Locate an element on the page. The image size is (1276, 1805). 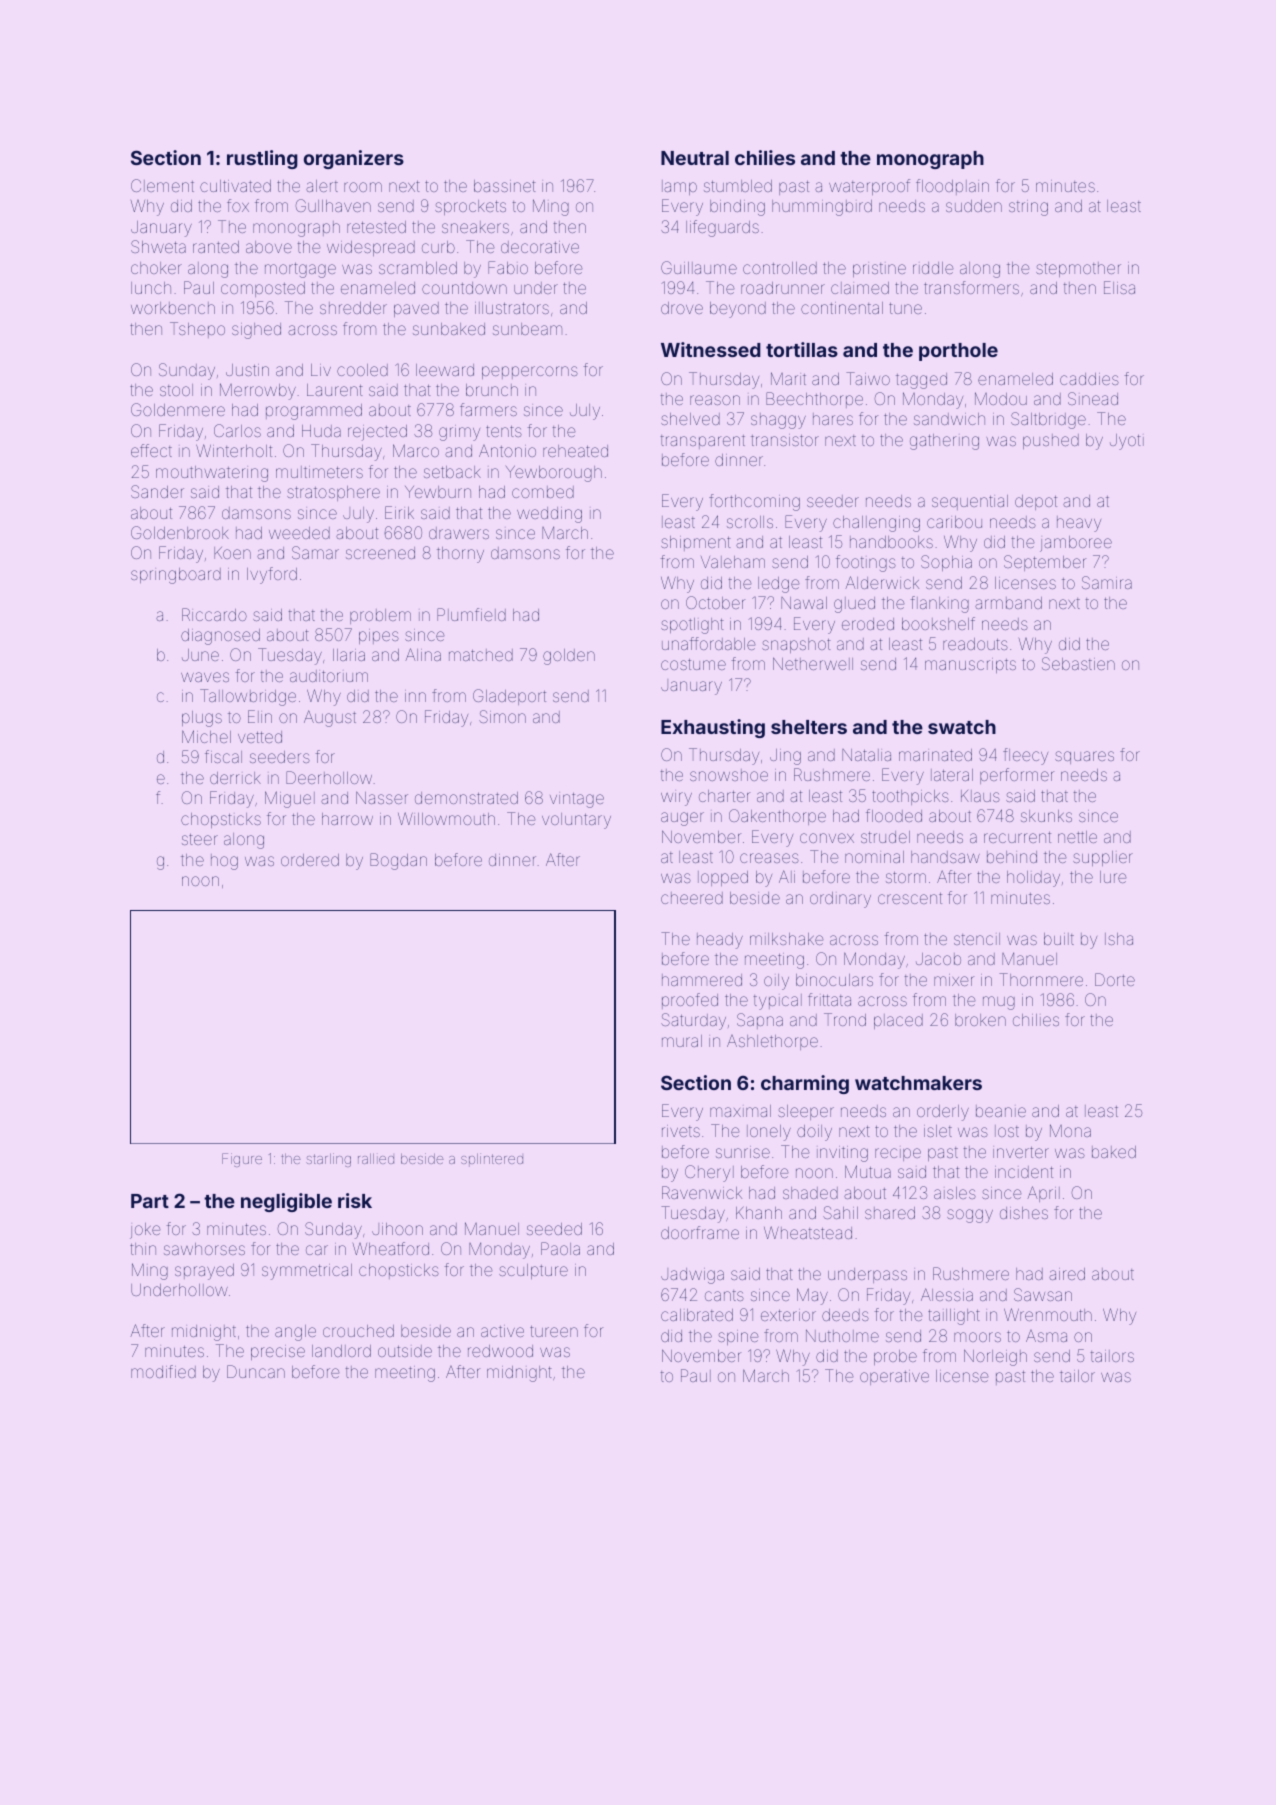
rustling is located at coordinates (262, 159).
